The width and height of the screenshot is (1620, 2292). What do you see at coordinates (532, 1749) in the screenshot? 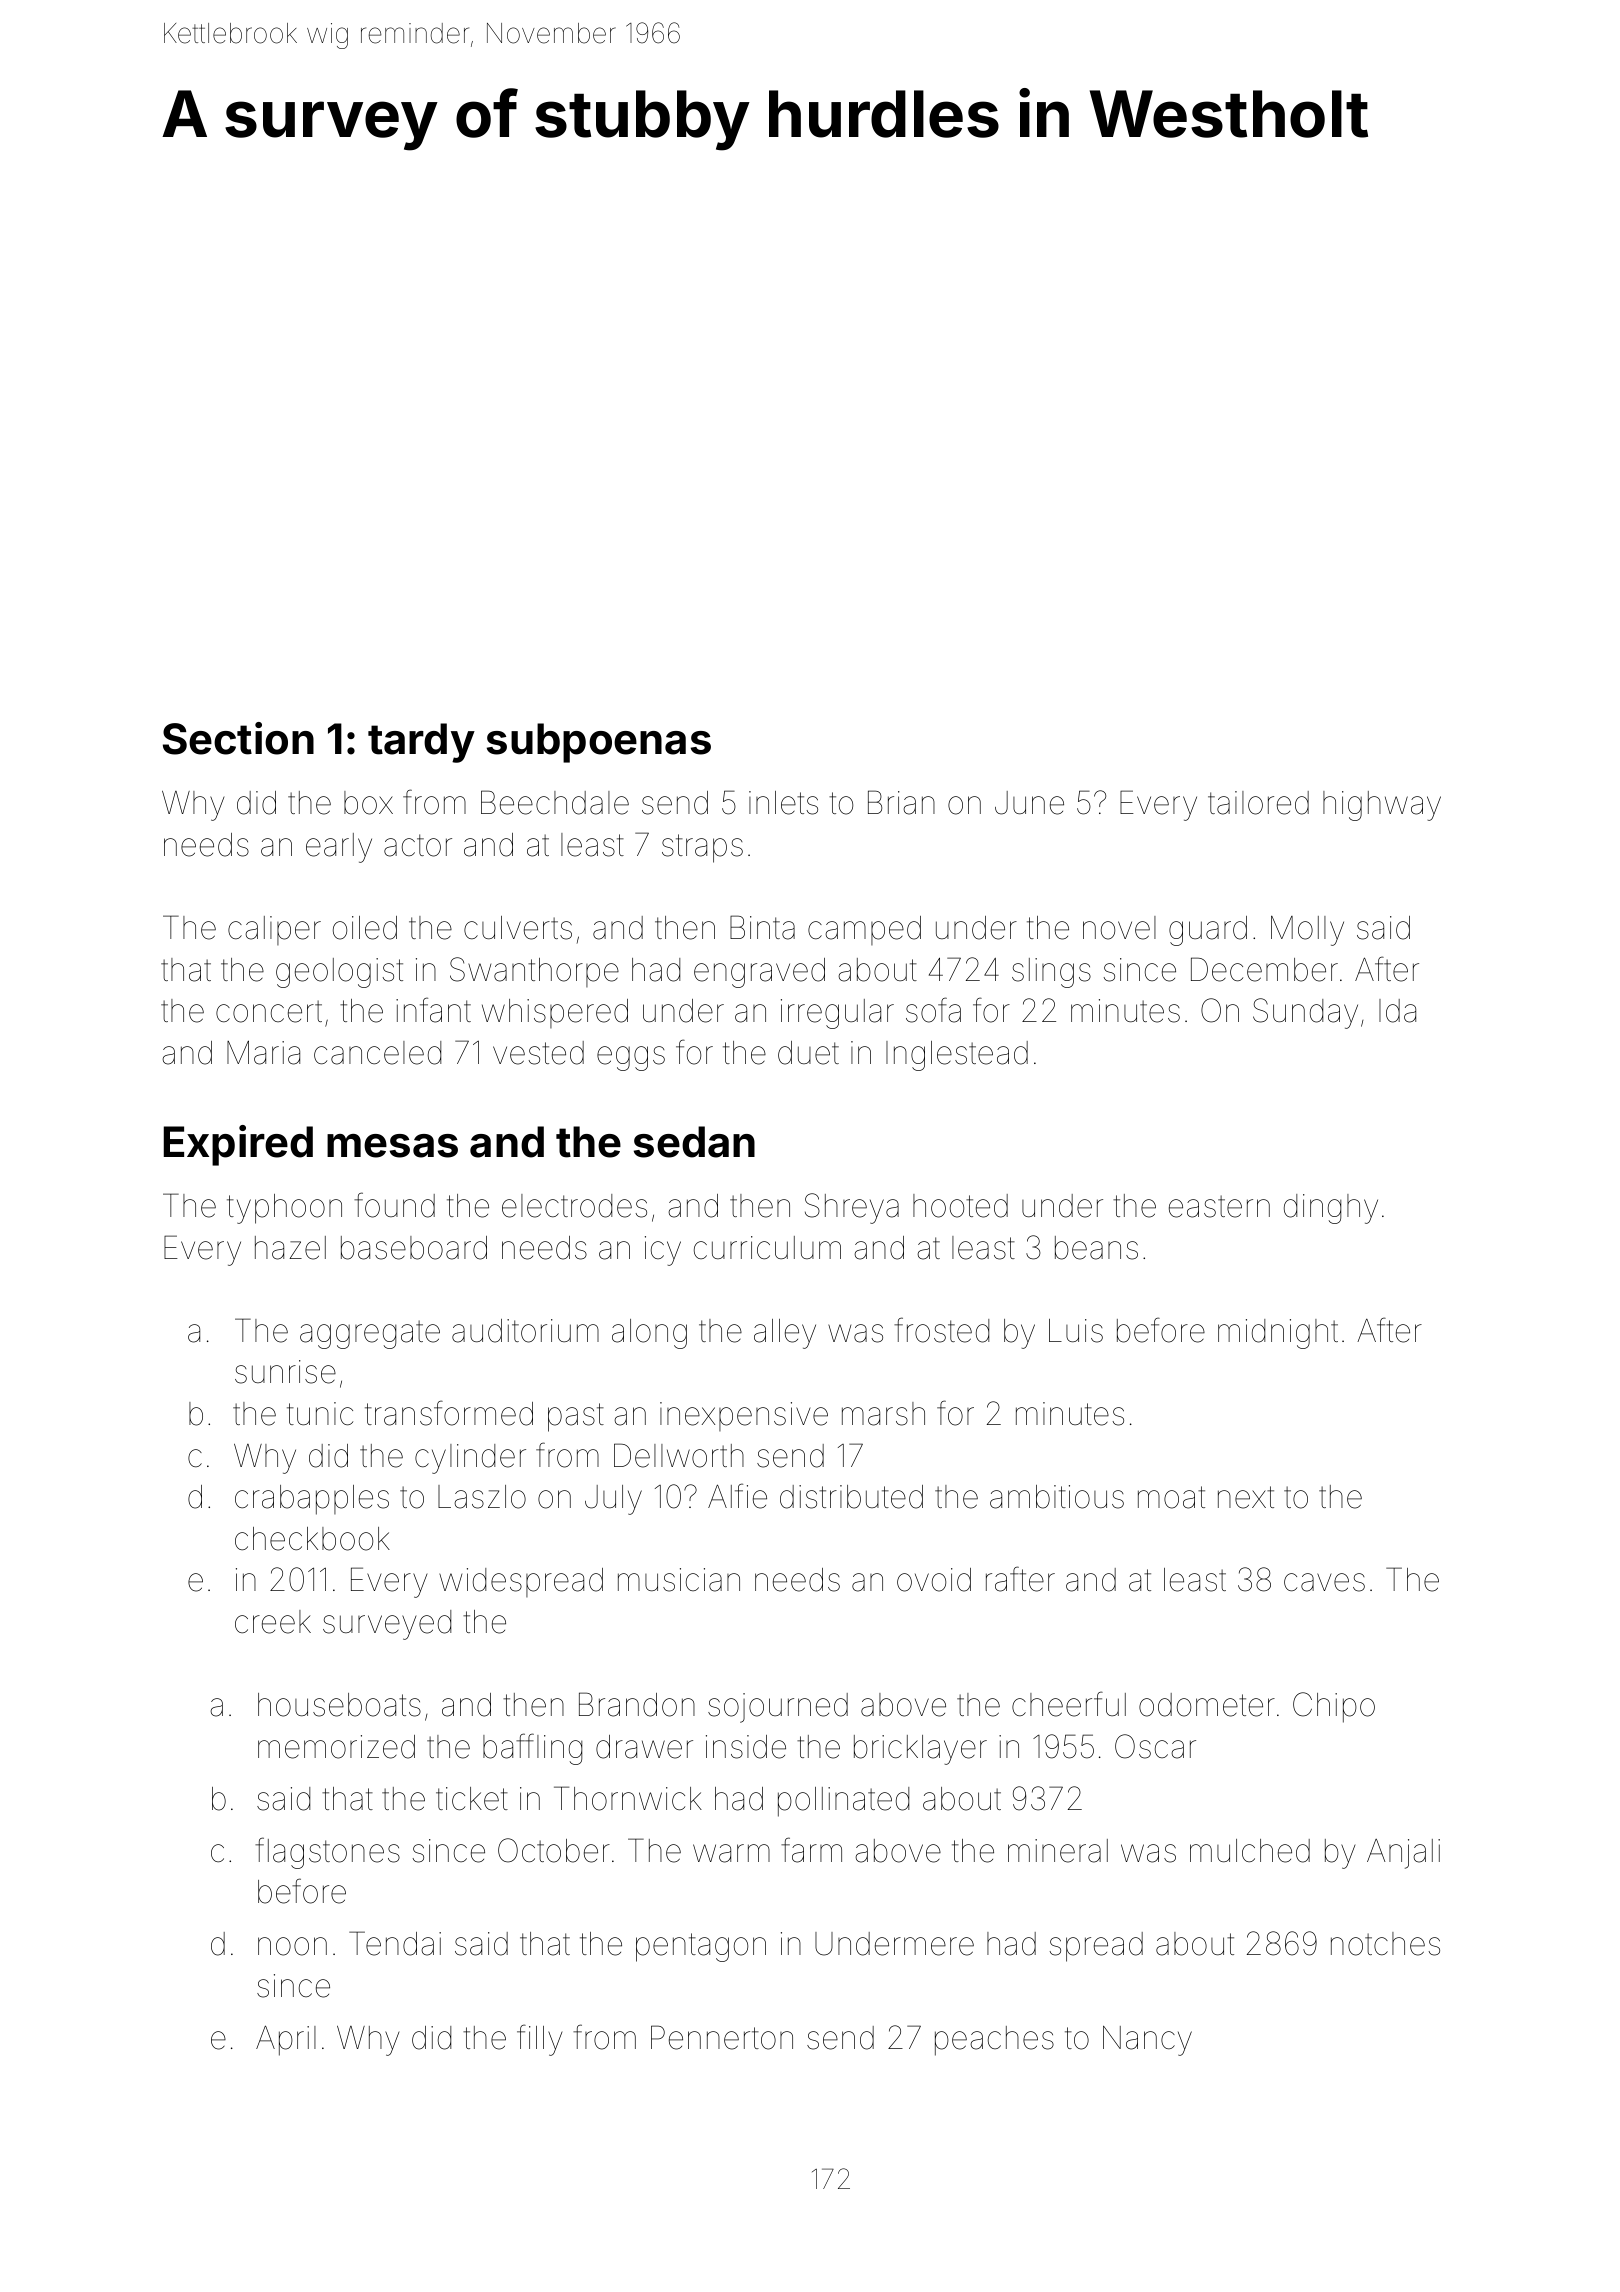
I see `baffling` at bounding box center [532, 1749].
